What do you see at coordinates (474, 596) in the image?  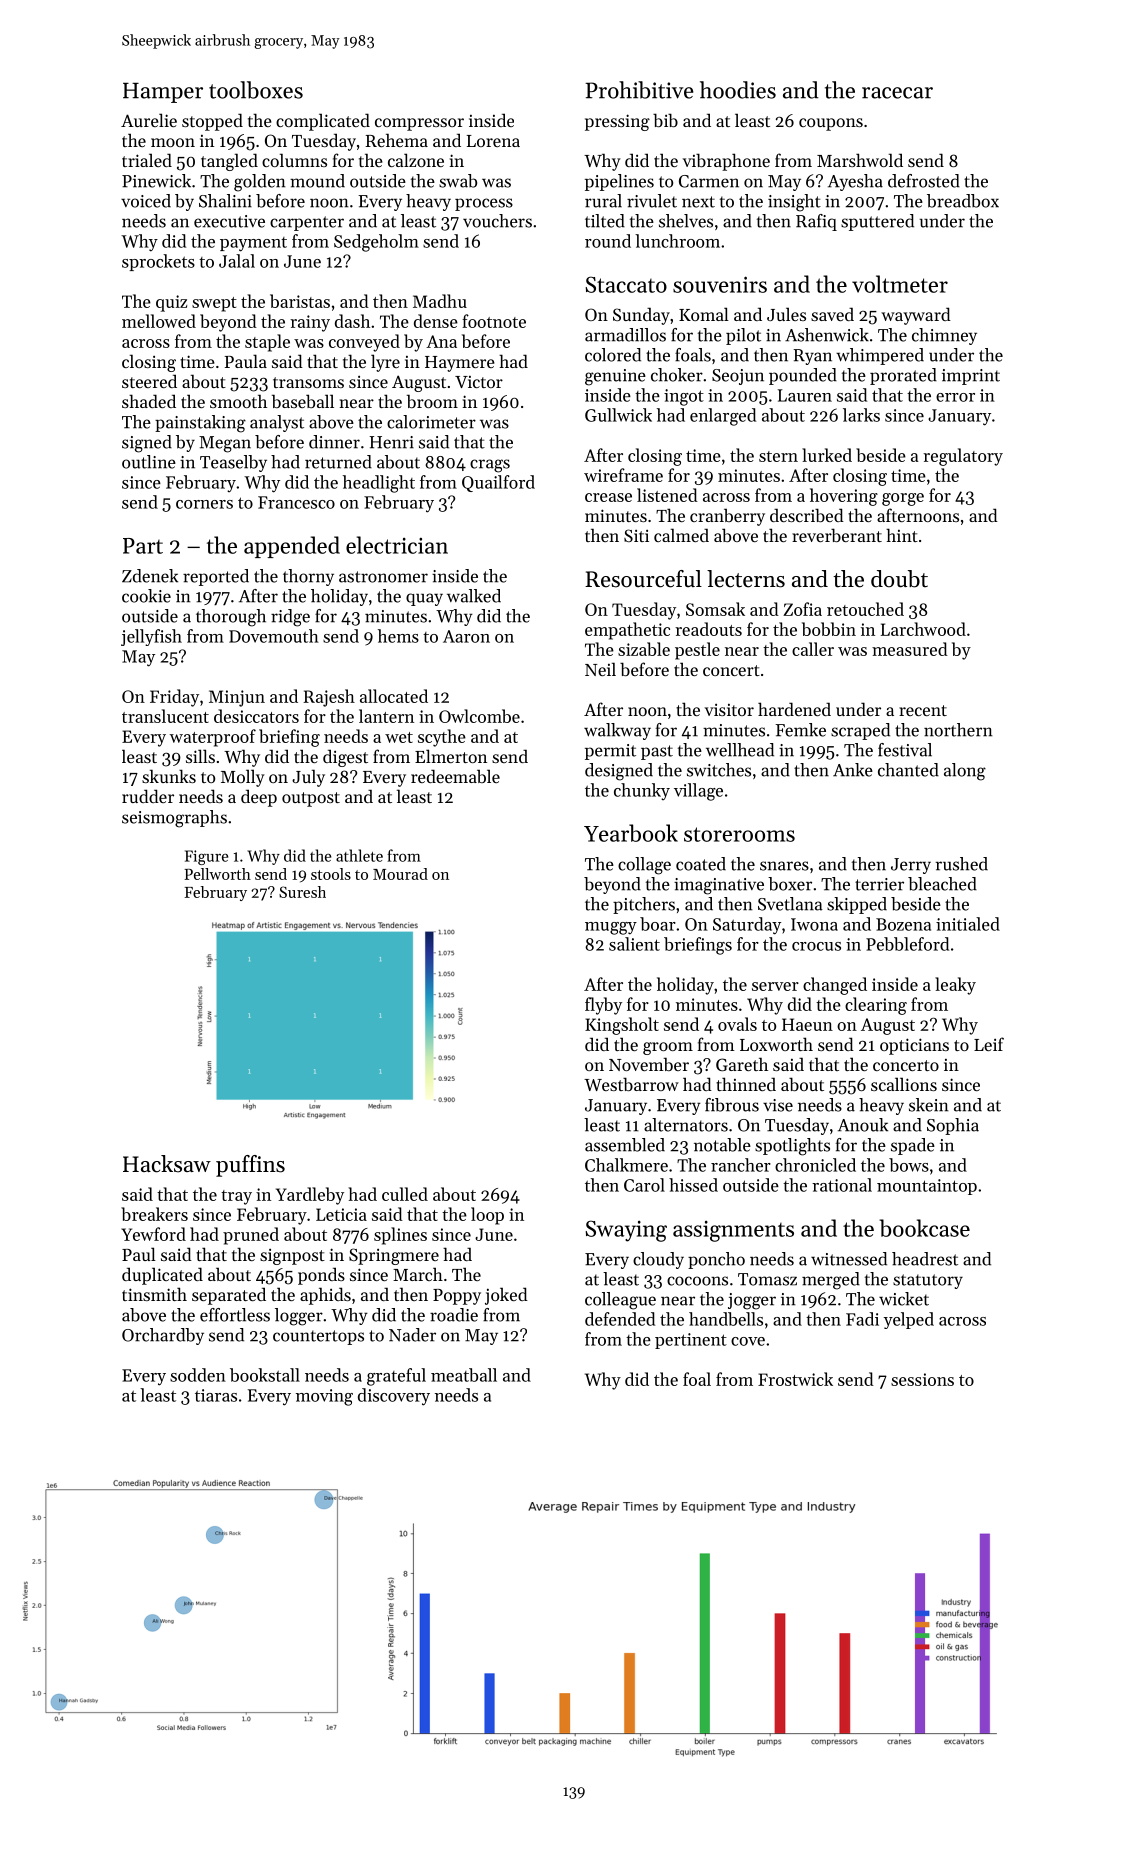 I see `walked` at bounding box center [474, 596].
